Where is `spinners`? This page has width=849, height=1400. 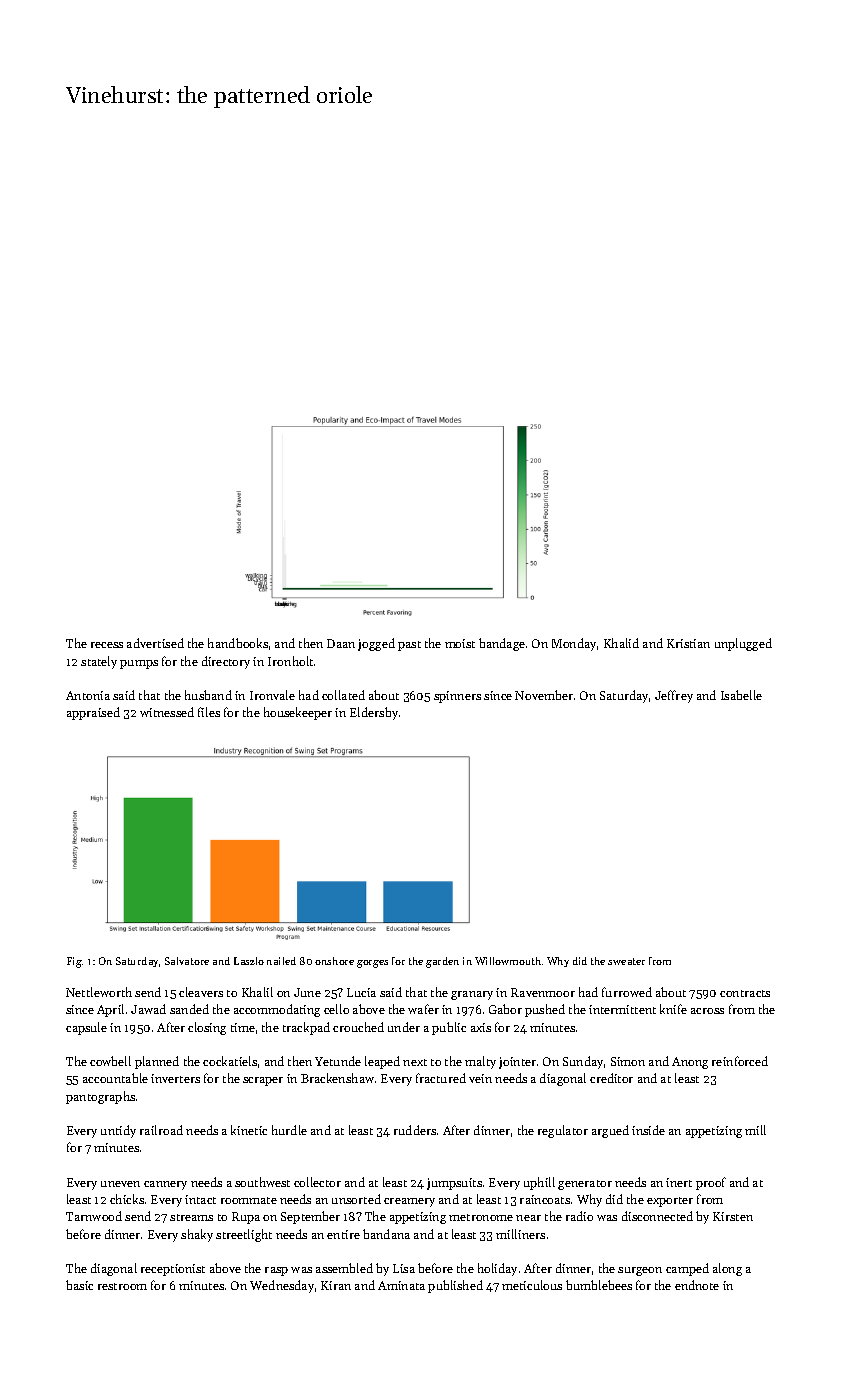
spinners is located at coordinates (457, 697).
